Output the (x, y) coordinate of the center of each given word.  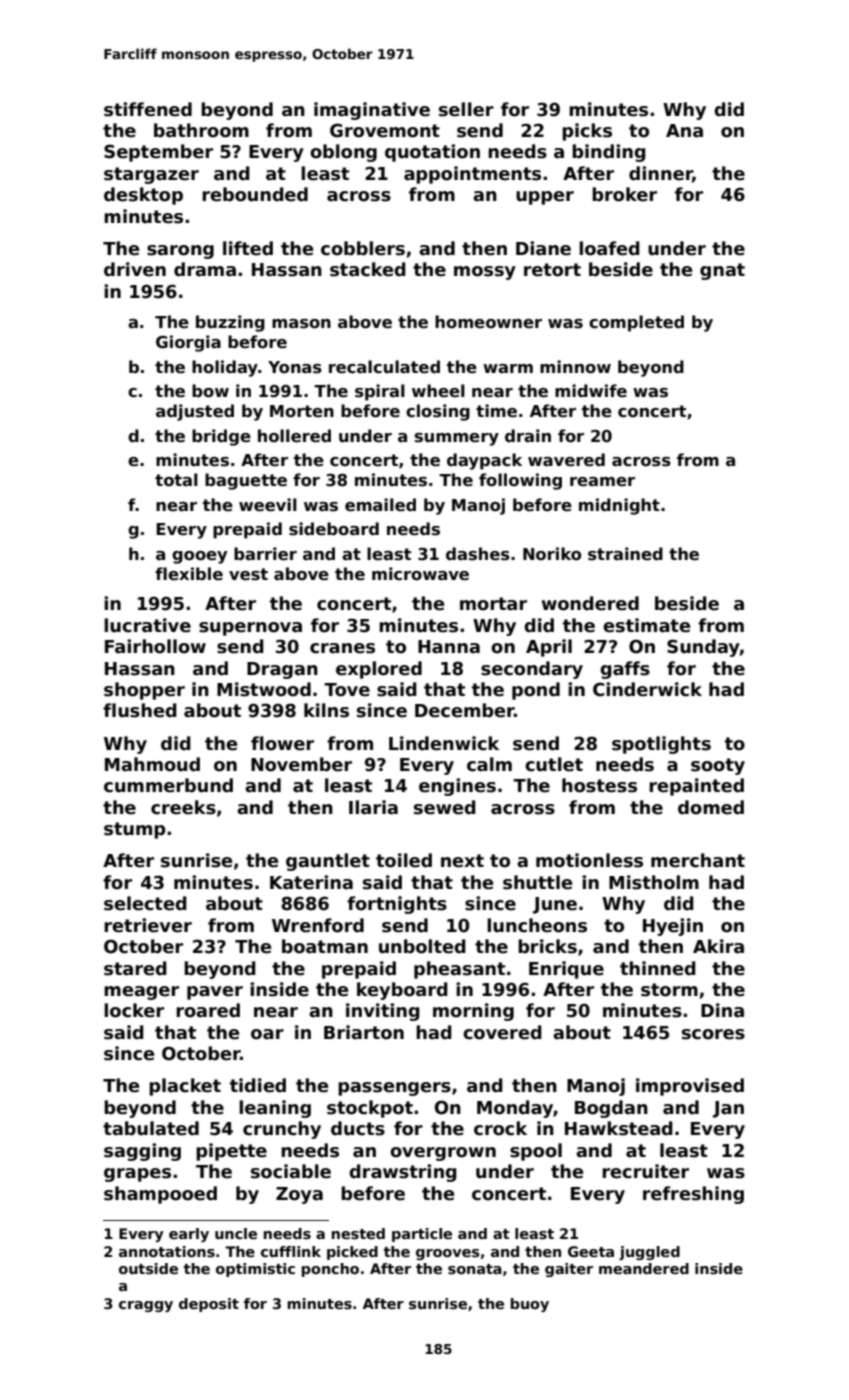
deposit (209, 1305)
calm (489, 764)
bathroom (201, 130)
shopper (144, 691)
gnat (722, 271)
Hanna (449, 647)
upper (545, 198)
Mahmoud (152, 764)
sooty (718, 766)
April (549, 648)
